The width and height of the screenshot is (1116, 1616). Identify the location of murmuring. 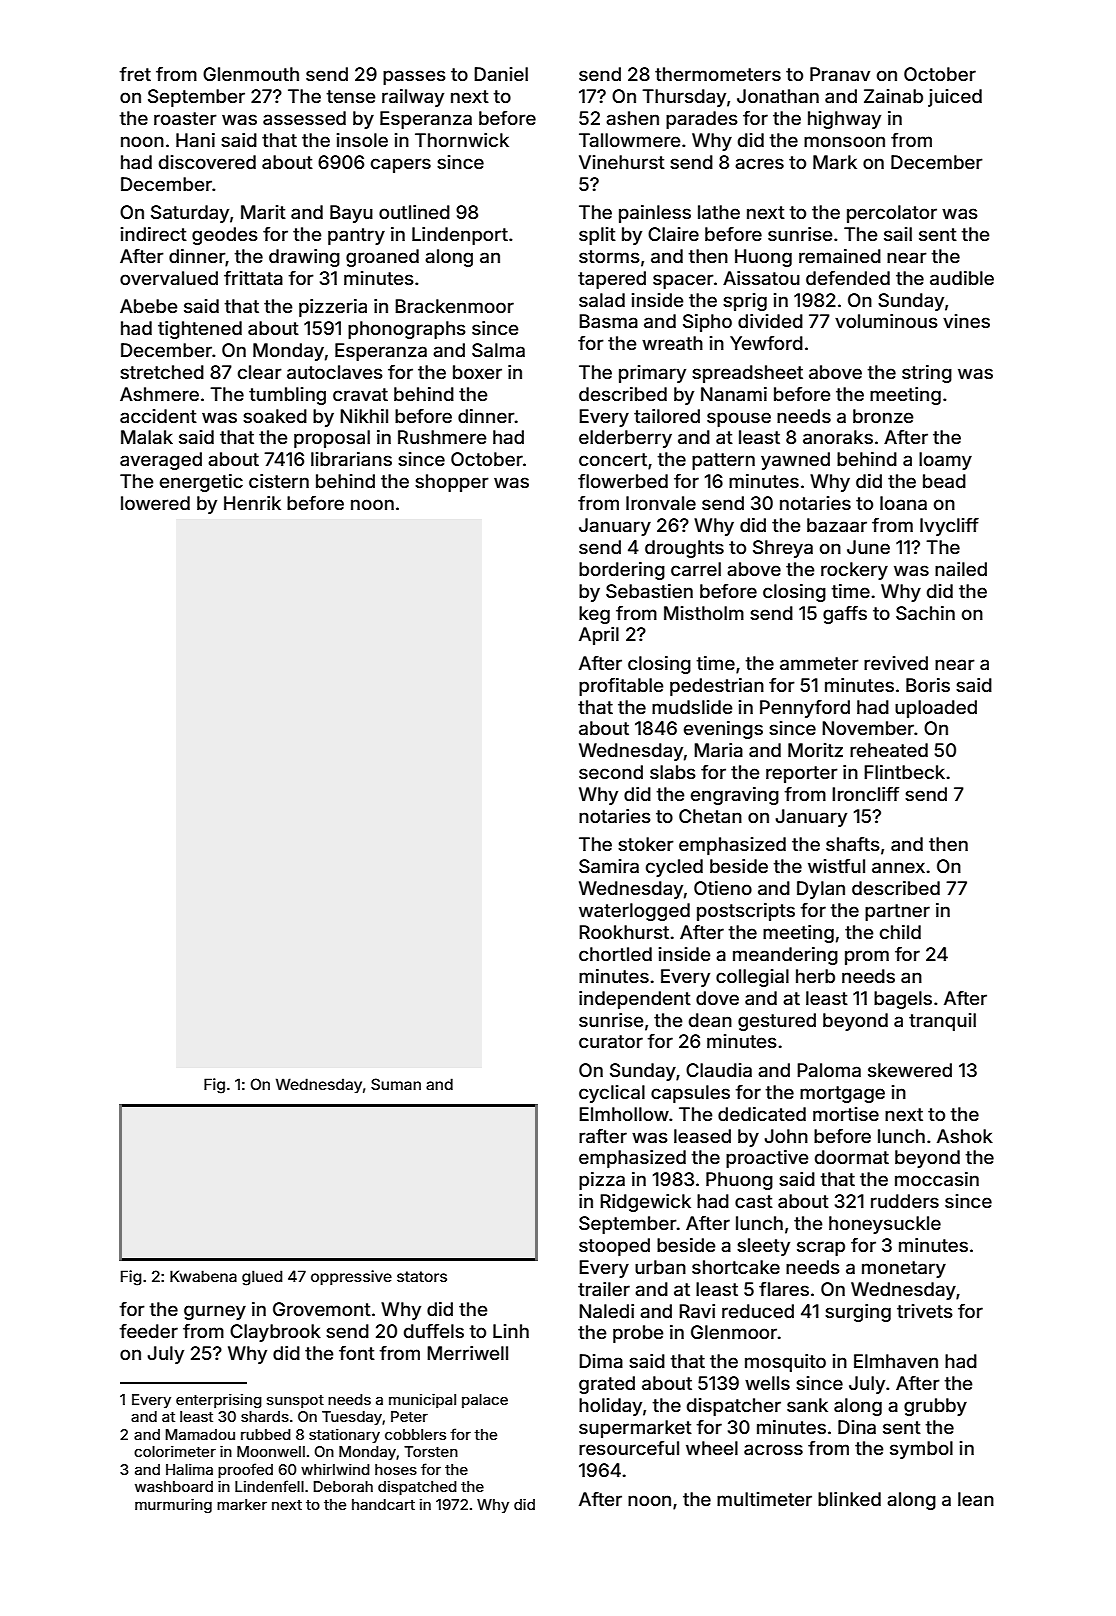
(173, 1505).
